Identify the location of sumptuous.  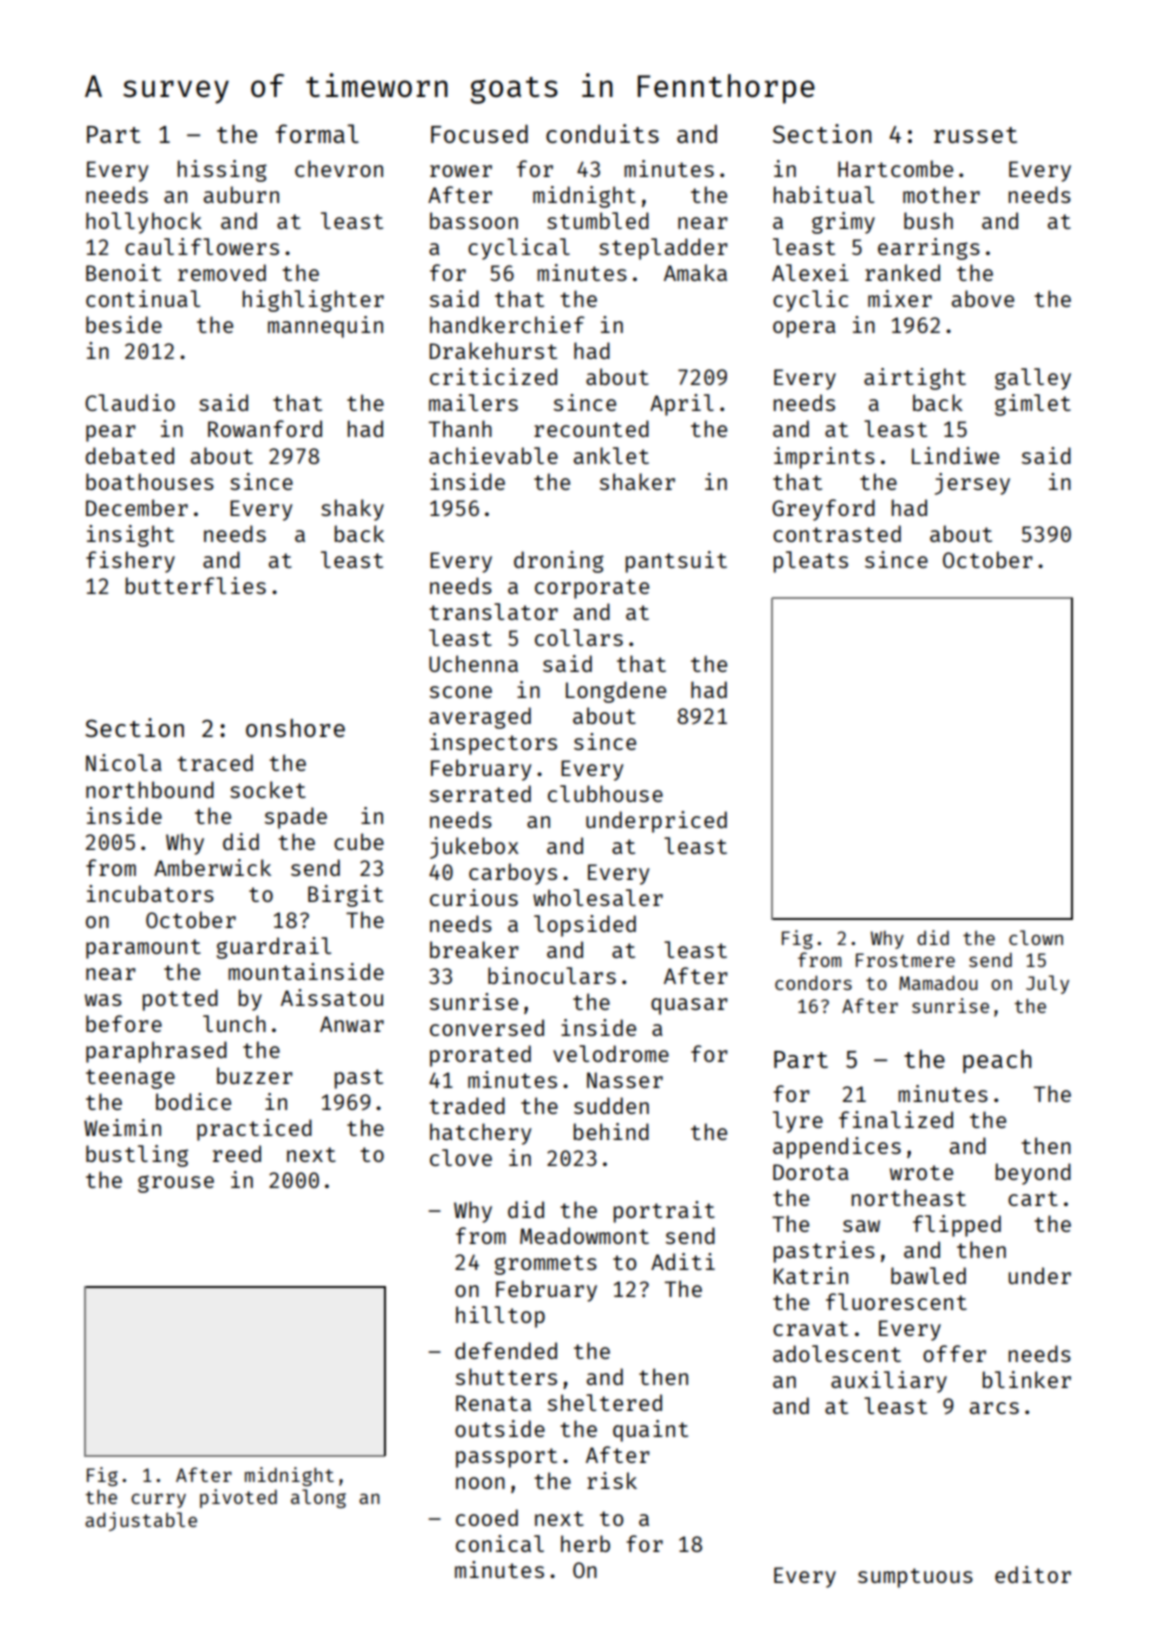
(915, 1578).
